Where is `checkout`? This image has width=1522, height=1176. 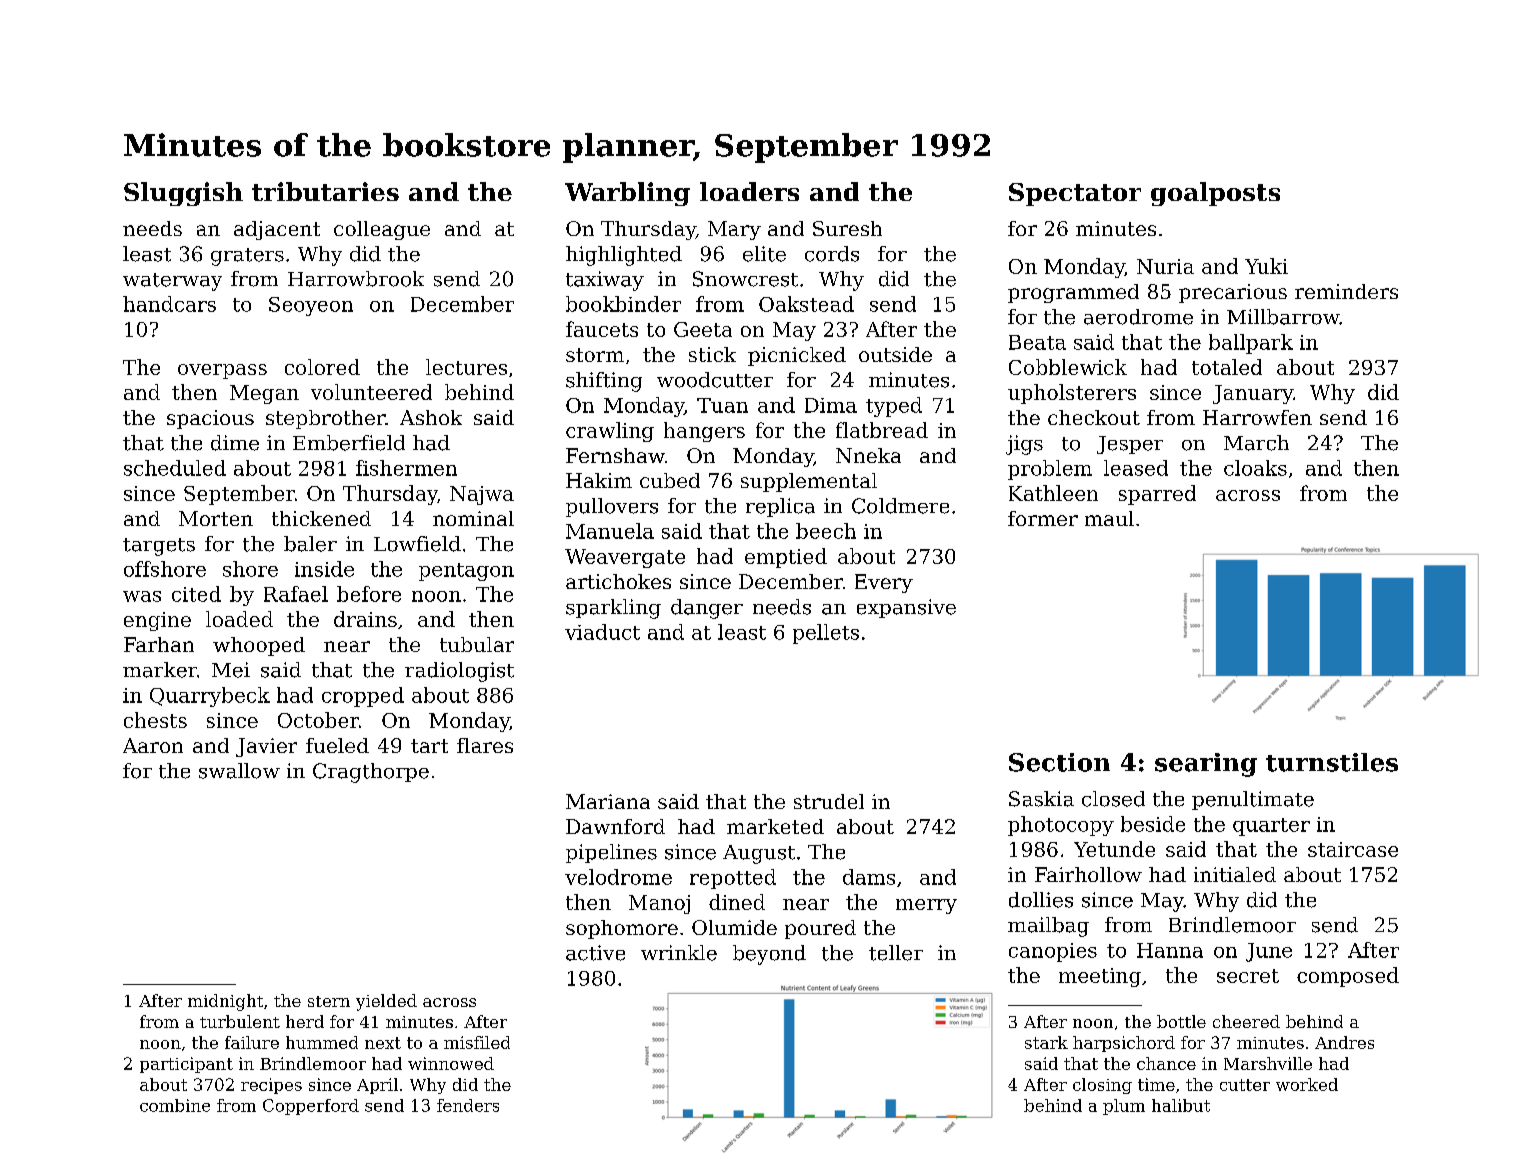 checkout is located at coordinates (1094, 417).
